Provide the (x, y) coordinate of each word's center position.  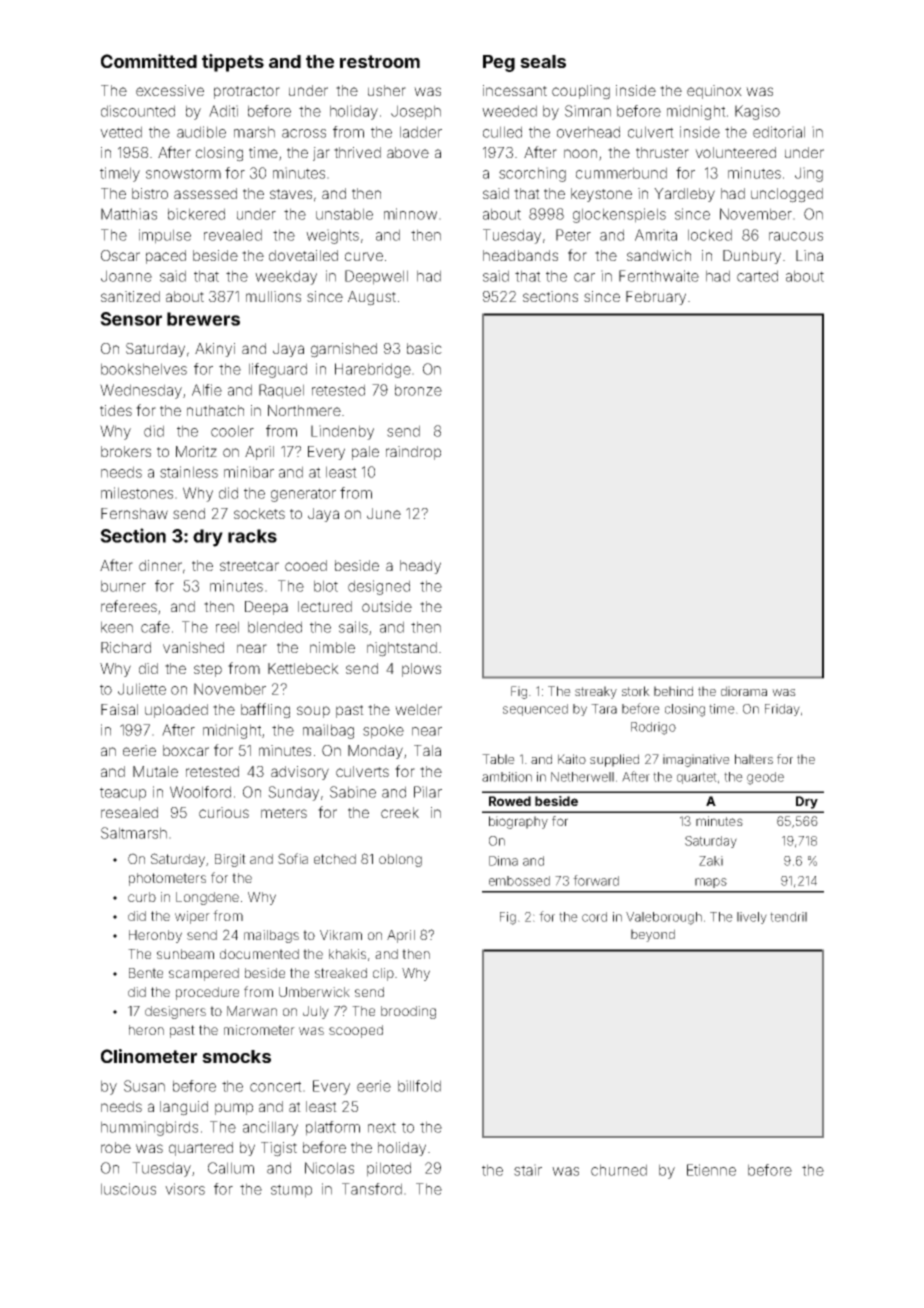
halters (754, 759)
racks (252, 536)
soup (313, 712)
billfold (419, 1086)
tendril (788, 917)
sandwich (659, 255)
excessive (170, 90)
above (408, 152)
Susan (144, 1086)
